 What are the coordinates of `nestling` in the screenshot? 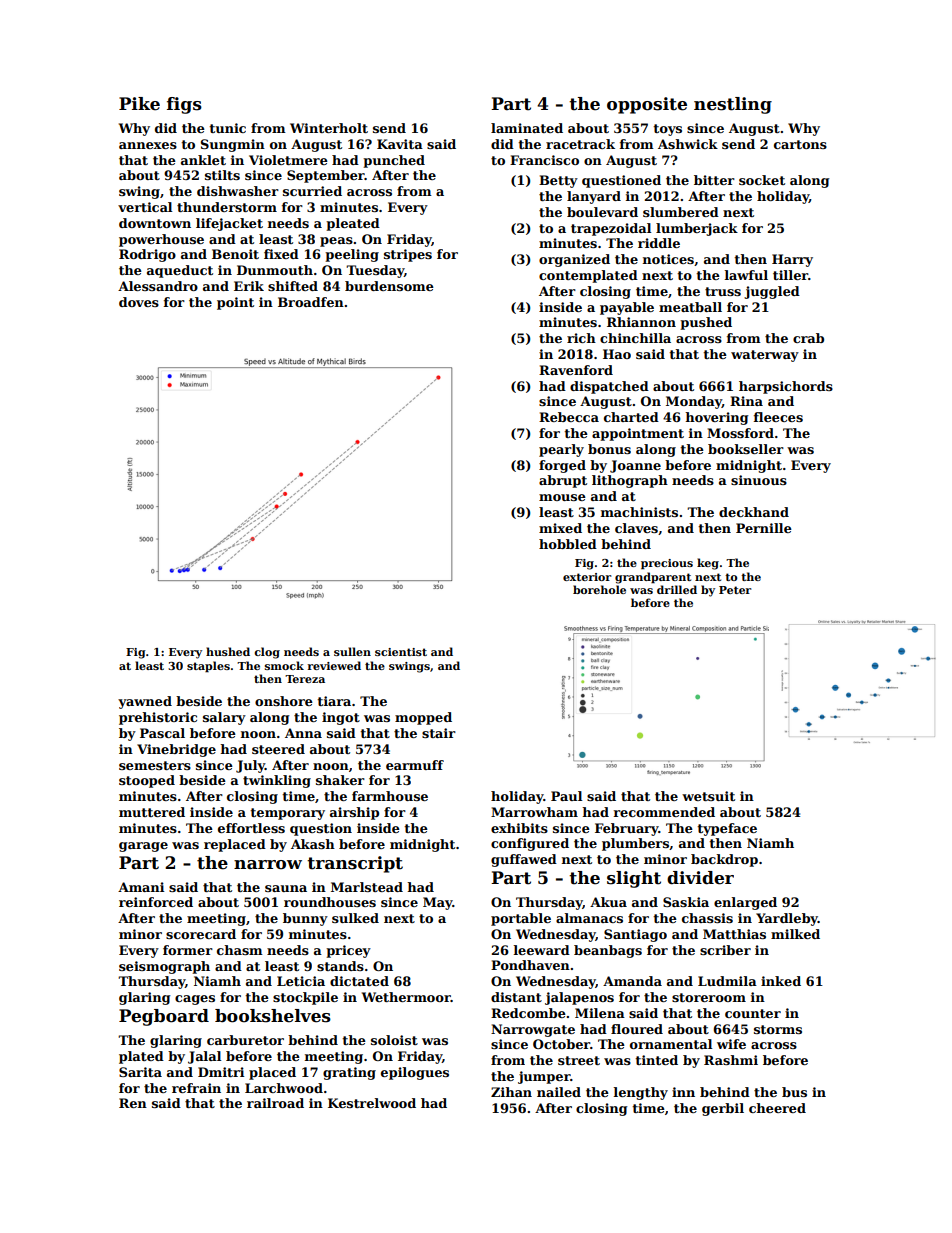 It's located at (733, 105).
